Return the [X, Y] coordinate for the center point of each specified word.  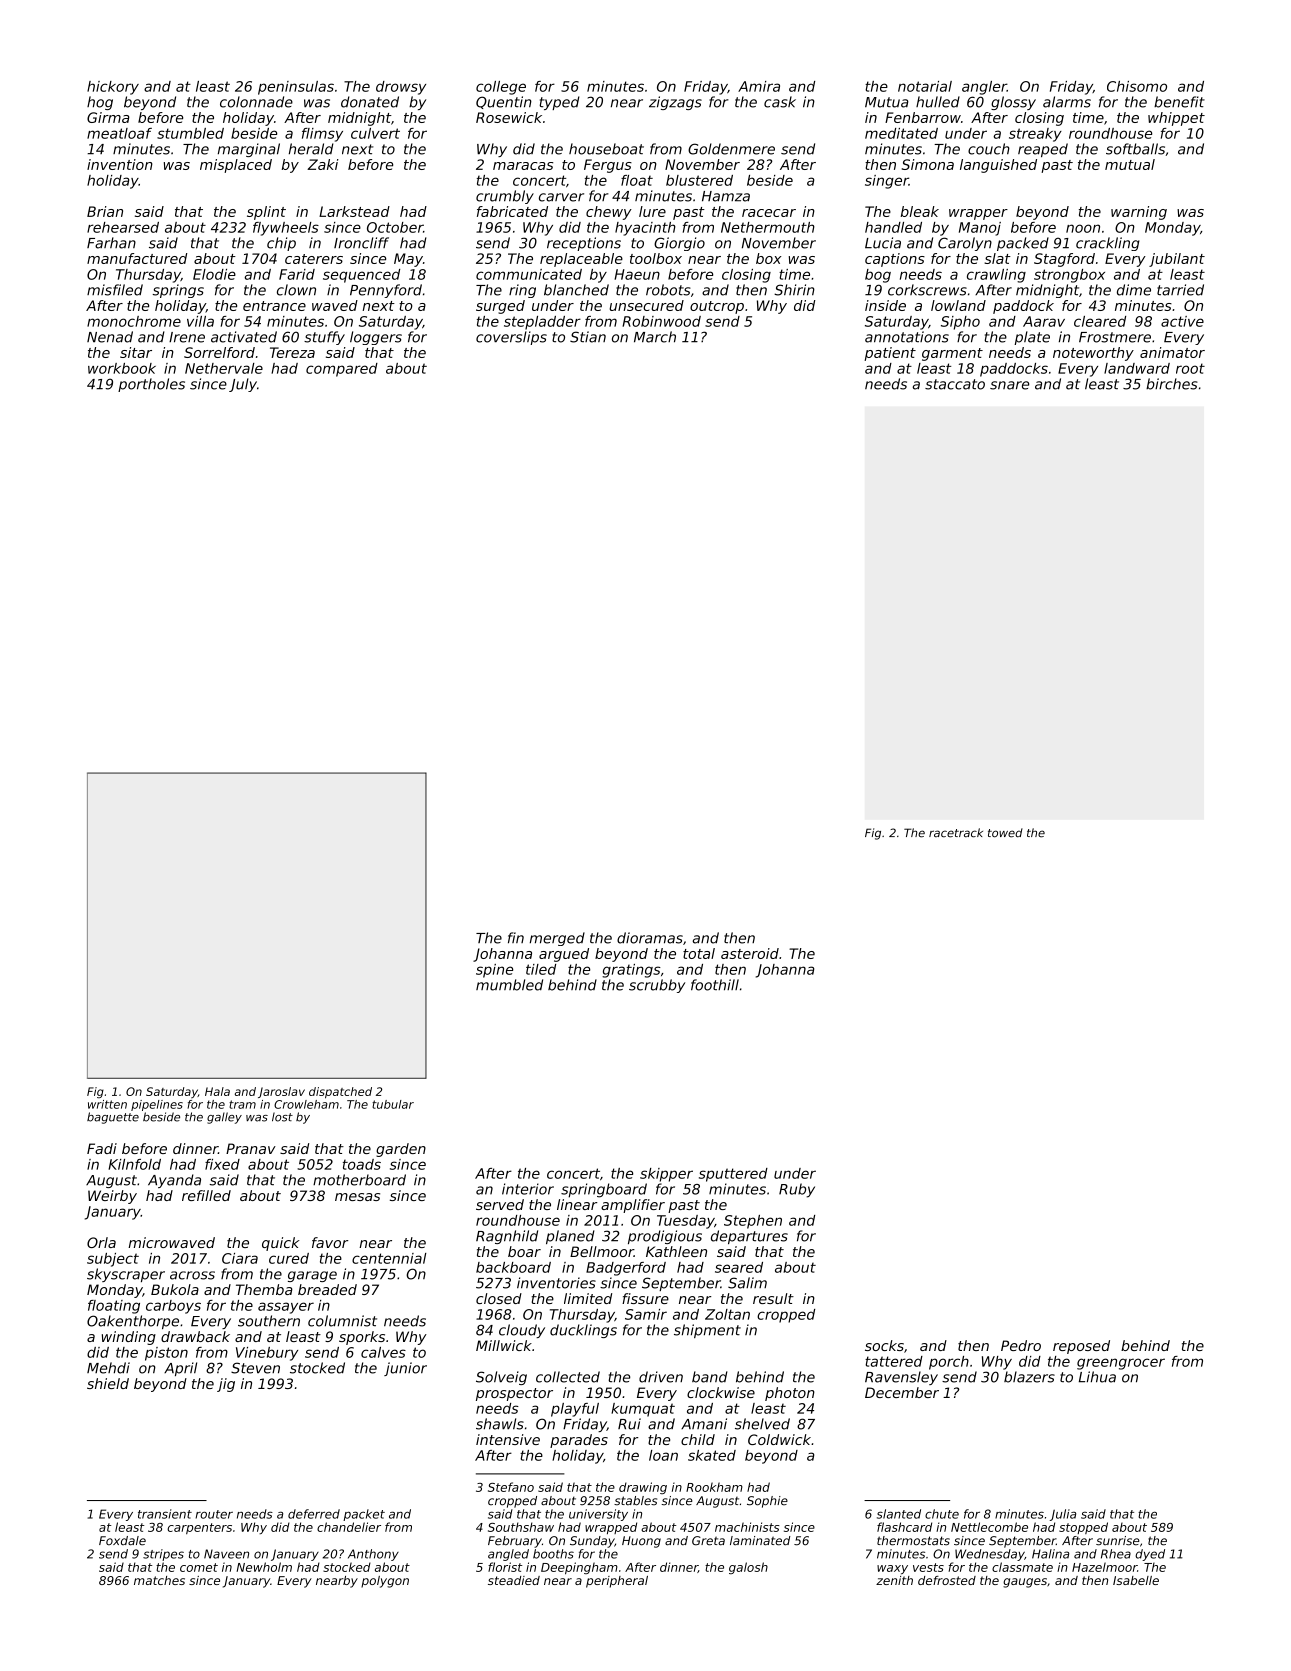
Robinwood [661, 321]
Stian [588, 337]
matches [159, 1580]
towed [1005, 833]
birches [1172, 384]
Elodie [214, 274]
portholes [151, 385]
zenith [894, 1580]
